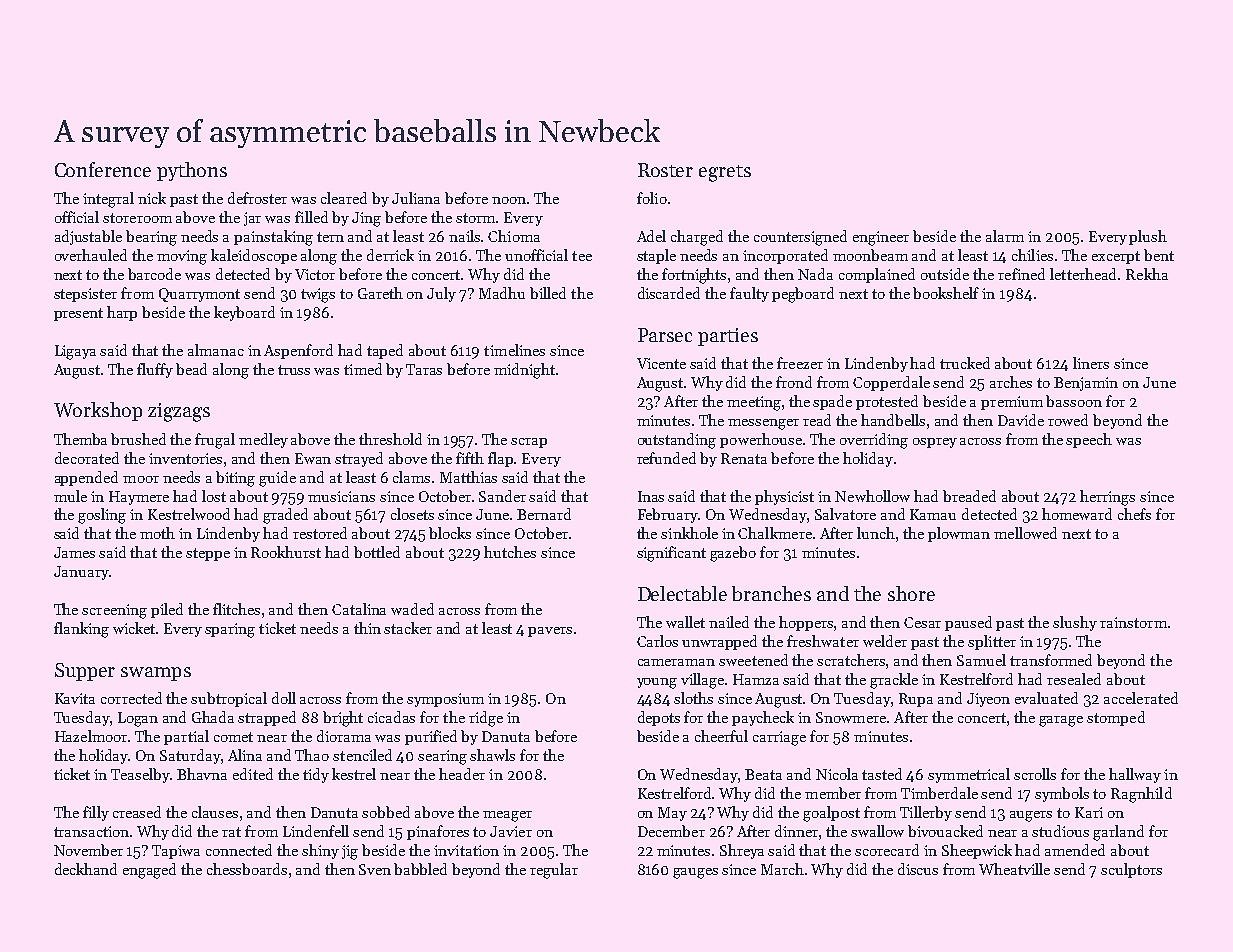  Describe the element at coordinates (1025, 533) in the screenshot. I see `mellowed` at that location.
